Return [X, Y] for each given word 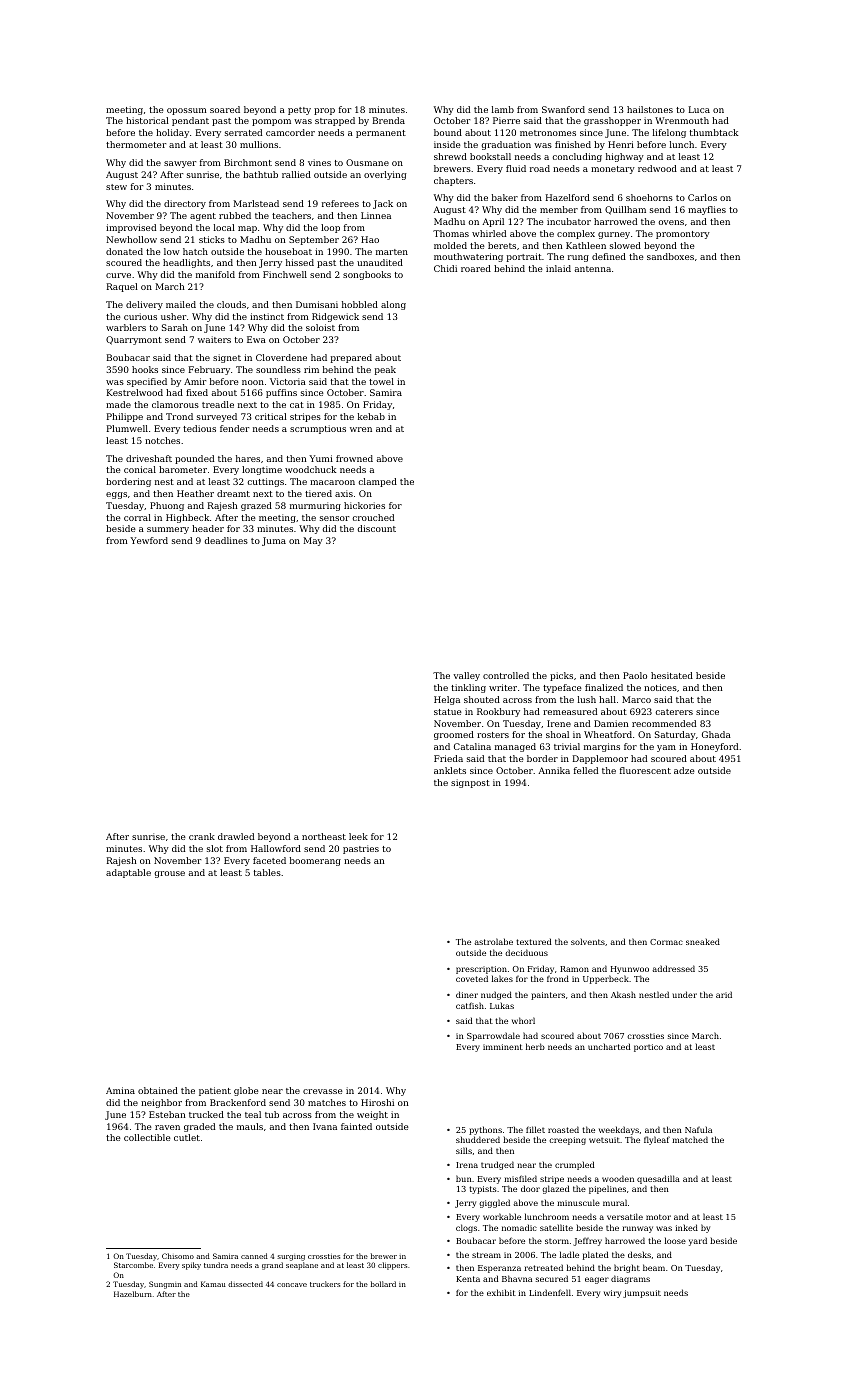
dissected [245, 1284]
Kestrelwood [135, 392]
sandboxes [670, 256]
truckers [325, 1284]
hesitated [672, 675]
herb [535, 1046]
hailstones [650, 109]
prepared [351, 358]
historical [147, 120]
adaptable [128, 873]
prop [324, 111]
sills [464, 1150]
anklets [450, 770]
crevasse [323, 1091]
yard [698, 1241]
